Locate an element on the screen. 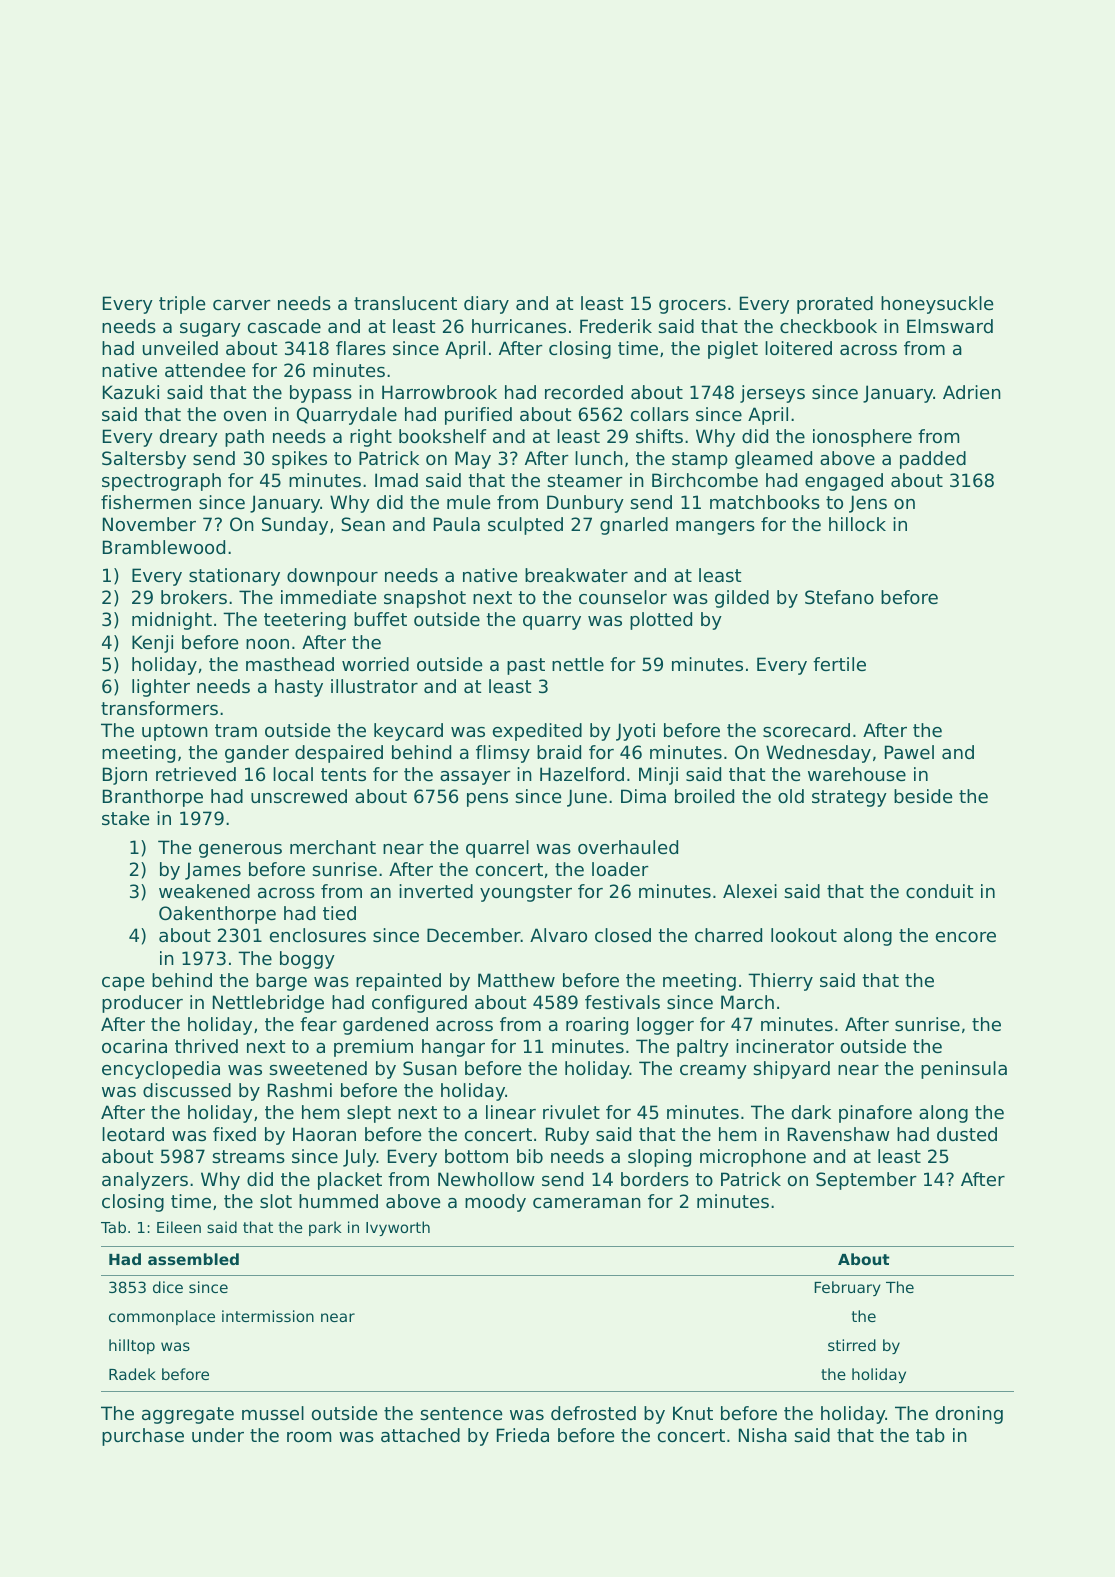  cameraman is located at coordinates (587, 1203).
